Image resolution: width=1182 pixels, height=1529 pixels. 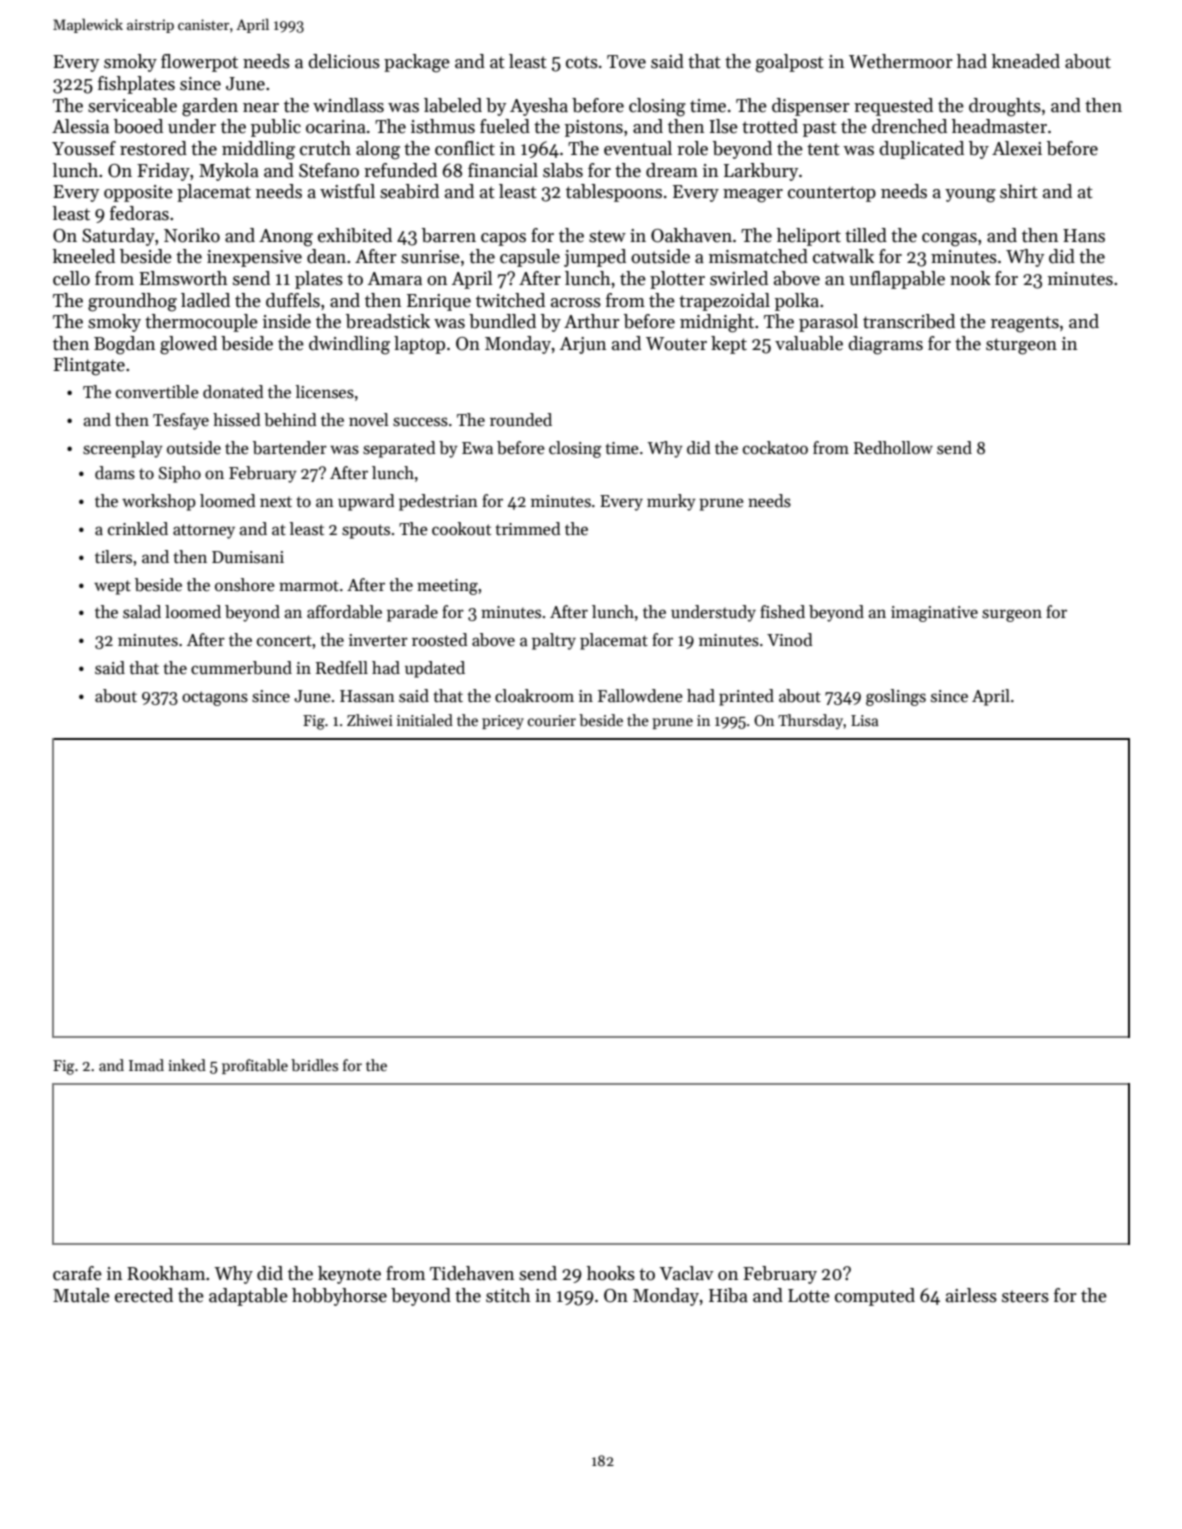 What do you see at coordinates (425, 720) in the image?
I see `initialed` at bounding box center [425, 720].
